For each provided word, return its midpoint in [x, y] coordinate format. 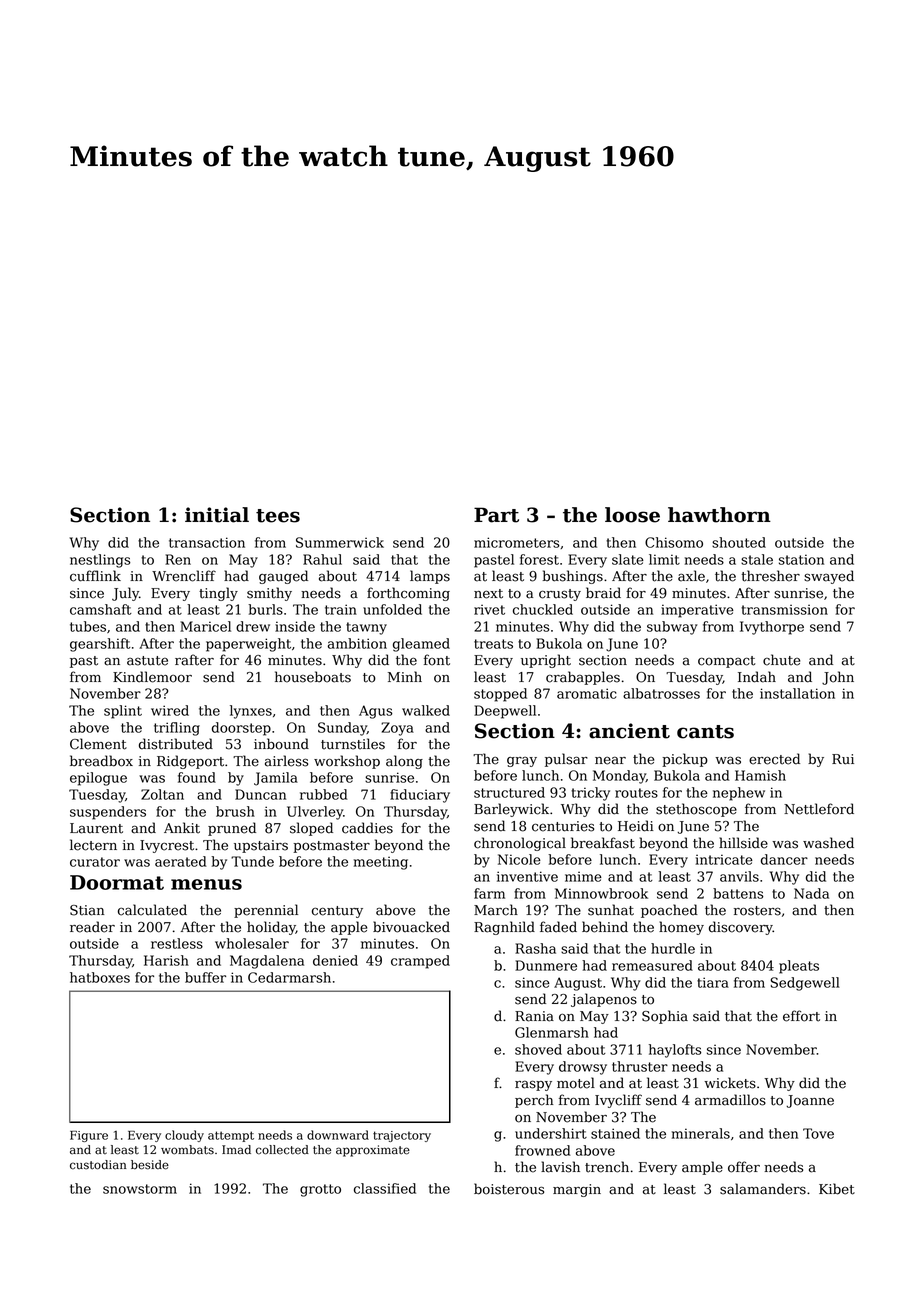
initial [217, 515]
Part [496, 515]
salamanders [763, 1189]
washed [828, 843]
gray [522, 762]
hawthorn [719, 515]
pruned [232, 829]
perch [534, 1101]
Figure [89, 1136]
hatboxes [100, 977]
